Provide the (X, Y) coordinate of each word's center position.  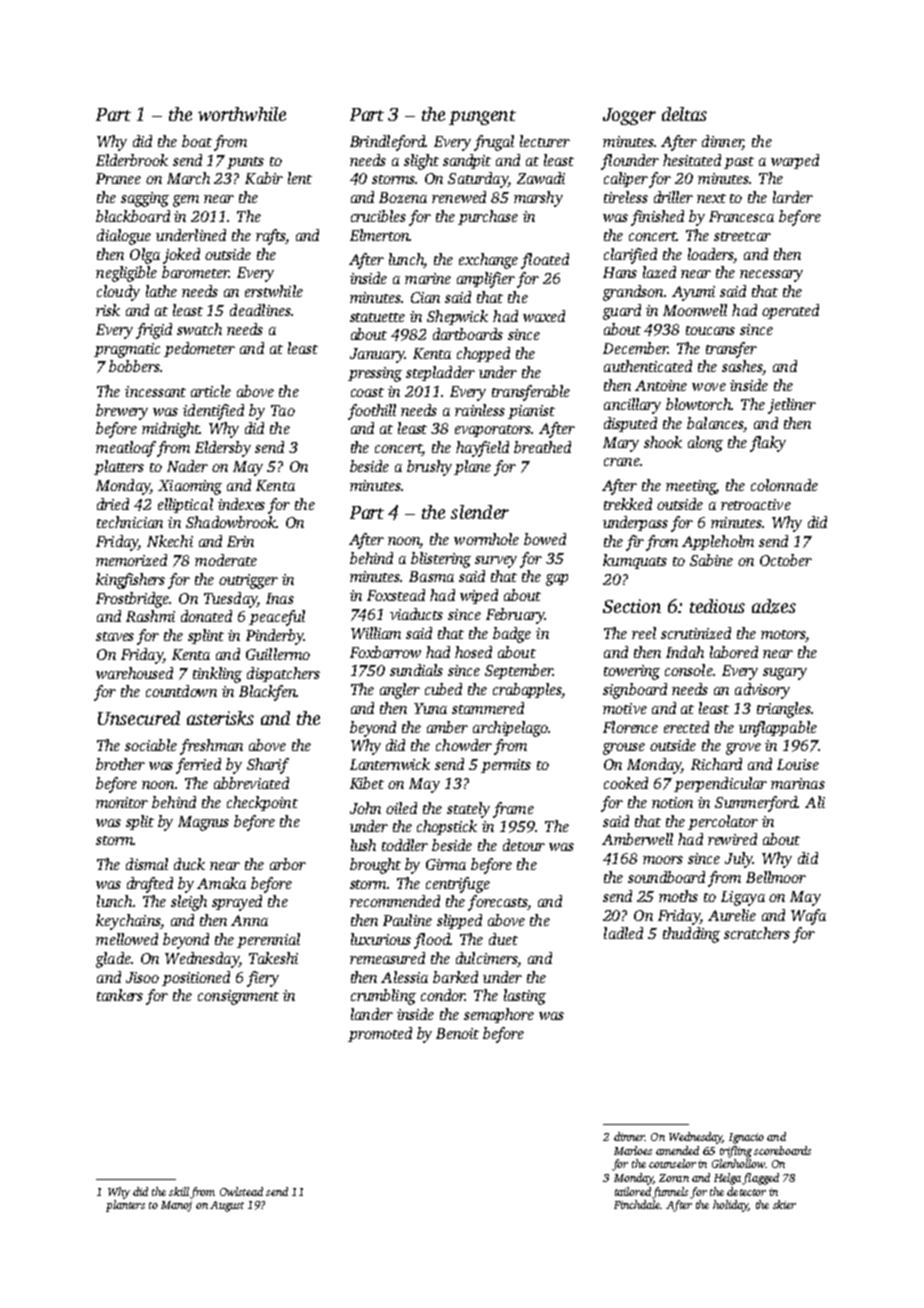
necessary (771, 276)
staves (115, 636)
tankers (120, 995)
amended (677, 1150)
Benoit (457, 1033)
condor (443, 995)
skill (179, 1191)
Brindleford (387, 143)
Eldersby (223, 449)
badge (512, 635)
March (188, 178)
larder (793, 197)
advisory (762, 691)
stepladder (440, 373)
